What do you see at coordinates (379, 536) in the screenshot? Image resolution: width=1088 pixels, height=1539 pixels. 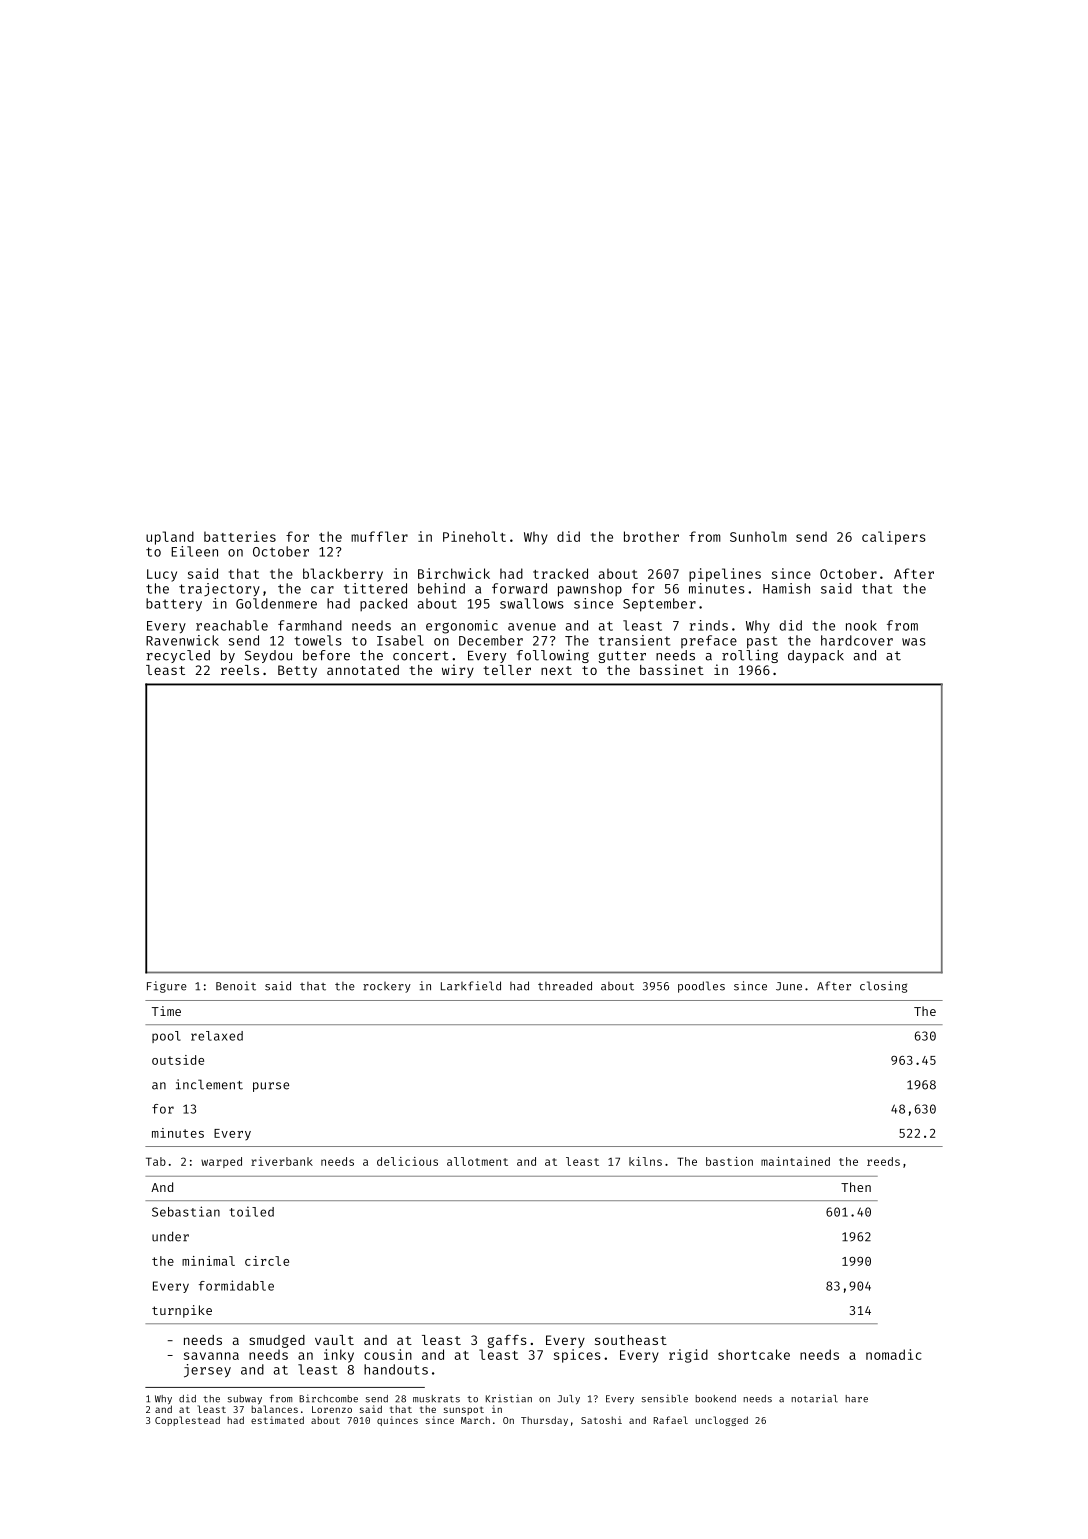 I see `muffler` at bounding box center [379, 536].
